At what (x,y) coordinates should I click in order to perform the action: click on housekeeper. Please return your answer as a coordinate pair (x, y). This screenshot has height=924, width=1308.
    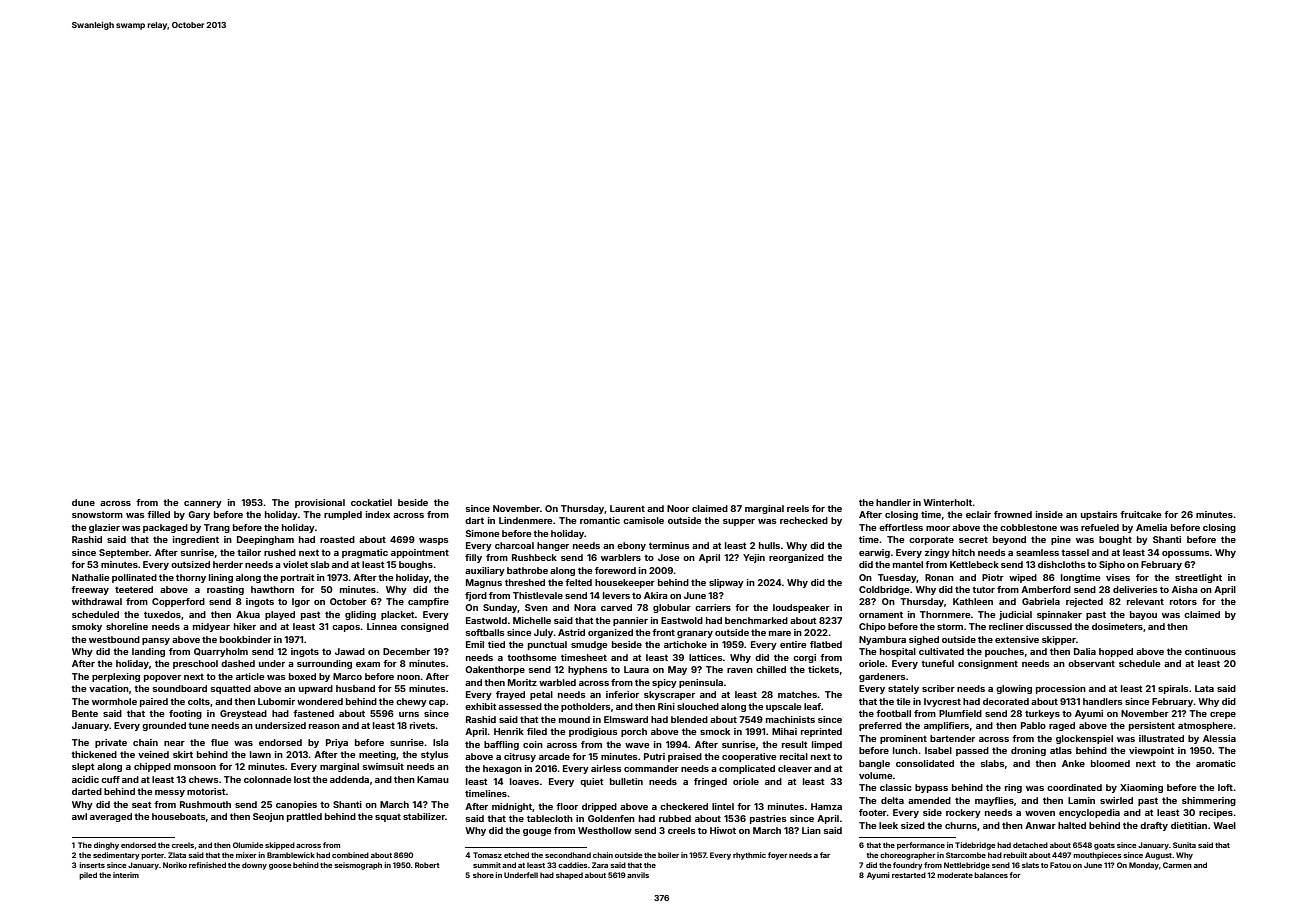
    Looking at the image, I should click on (625, 583).
